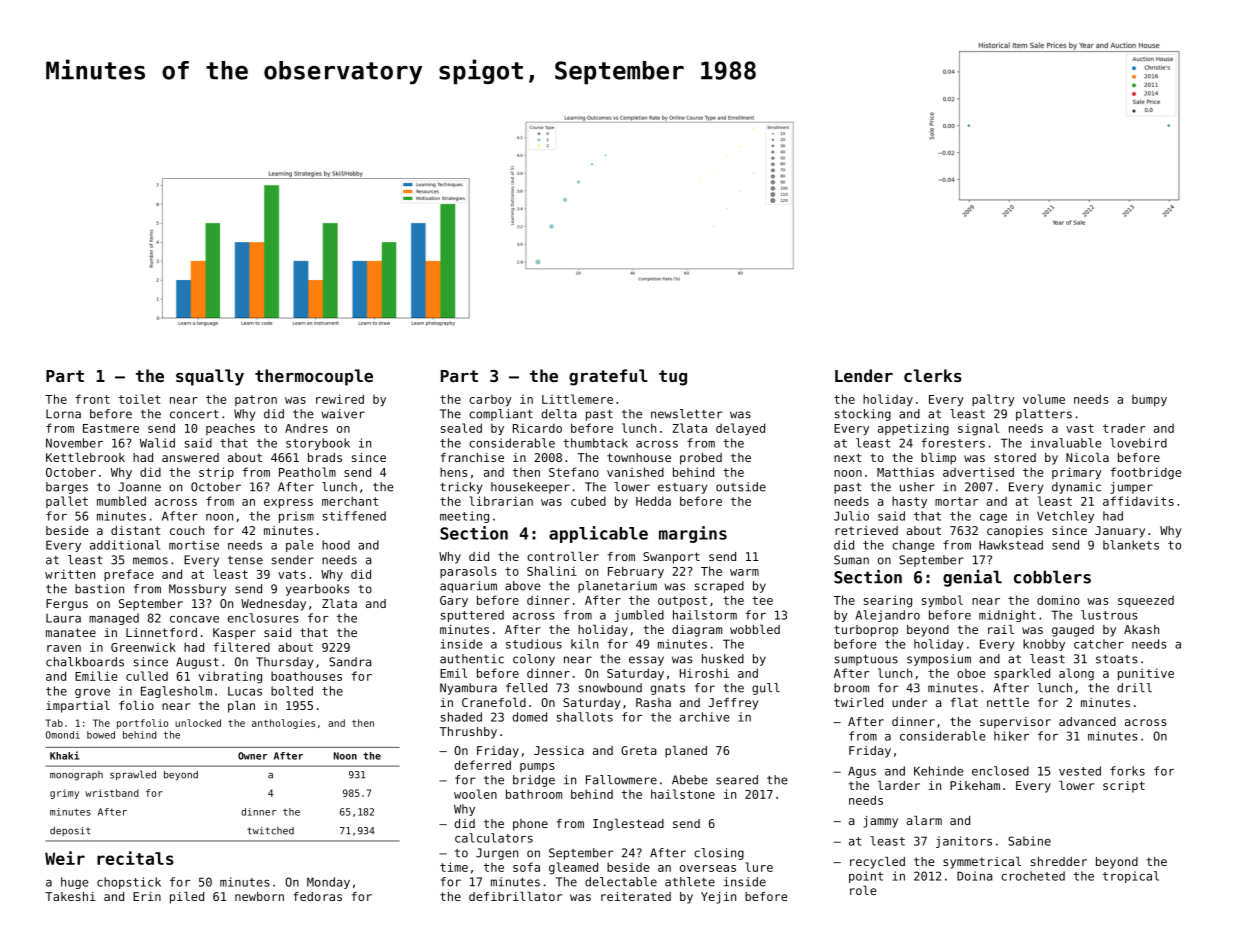 The image size is (1233, 952). What do you see at coordinates (263, 618) in the page?
I see `enclosures` at bounding box center [263, 618].
